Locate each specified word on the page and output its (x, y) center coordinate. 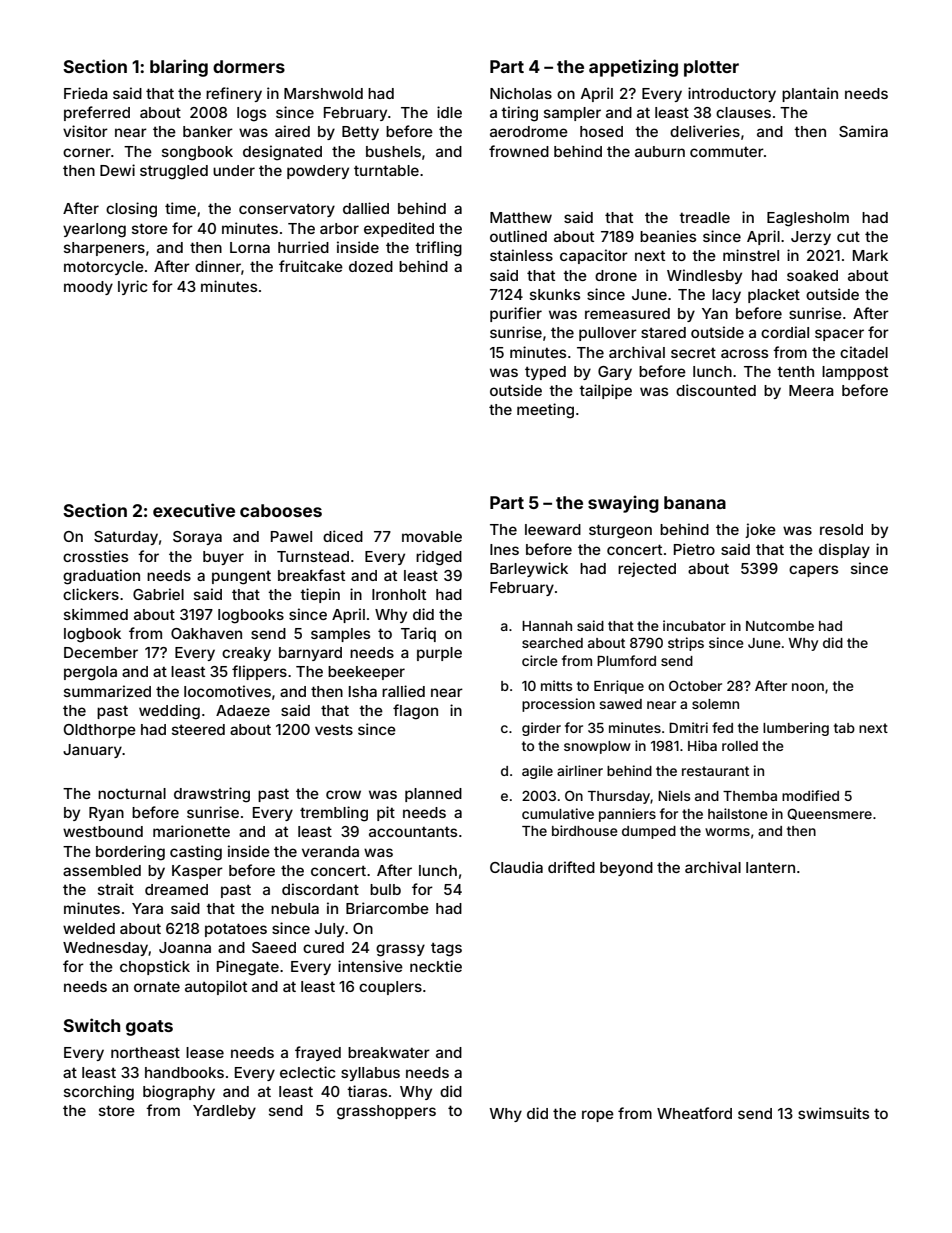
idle (449, 112)
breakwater (389, 1052)
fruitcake (311, 266)
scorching (99, 1093)
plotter (711, 68)
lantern (770, 867)
